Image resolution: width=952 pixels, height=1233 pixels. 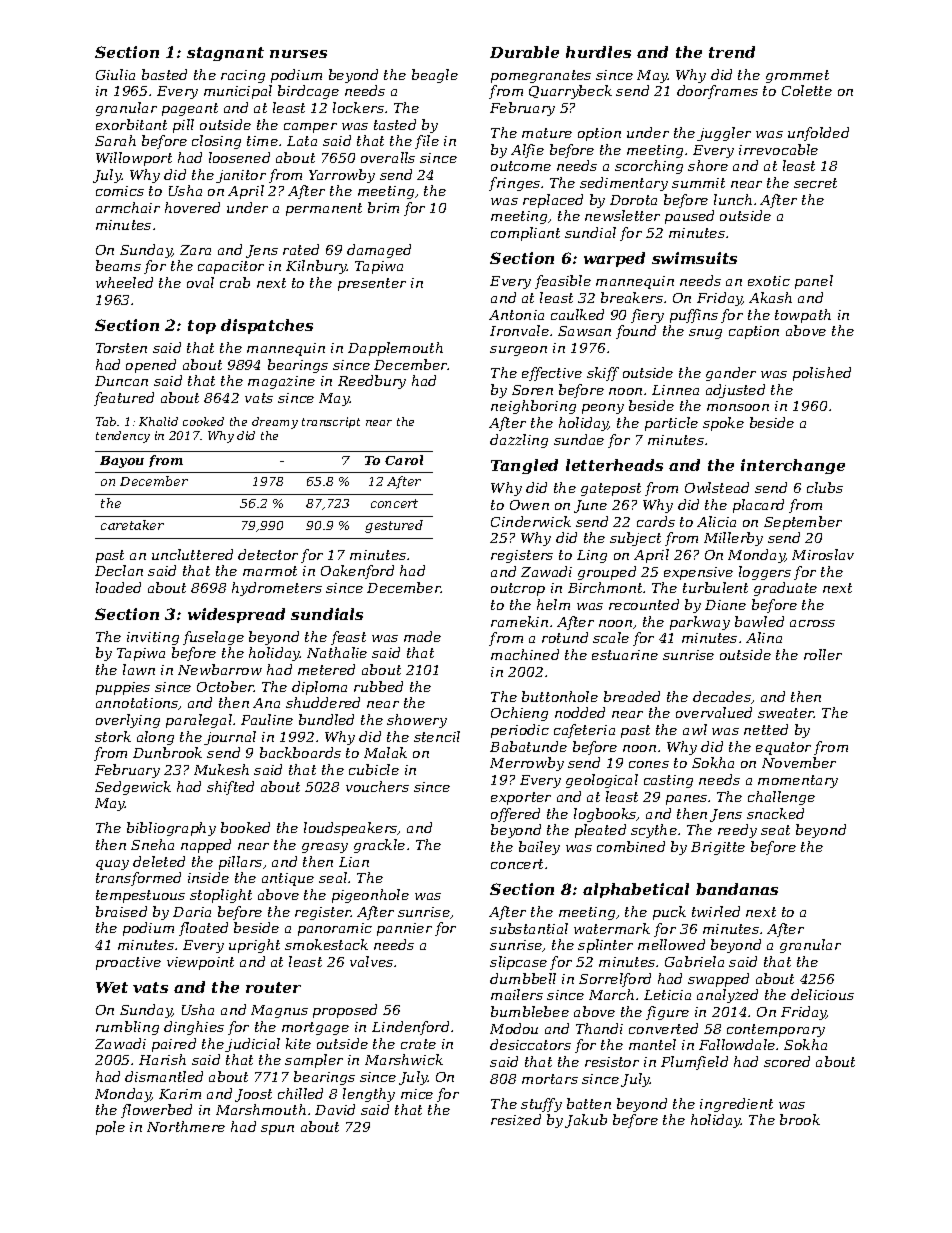 I want to click on damaged, so click(x=379, y=251).
